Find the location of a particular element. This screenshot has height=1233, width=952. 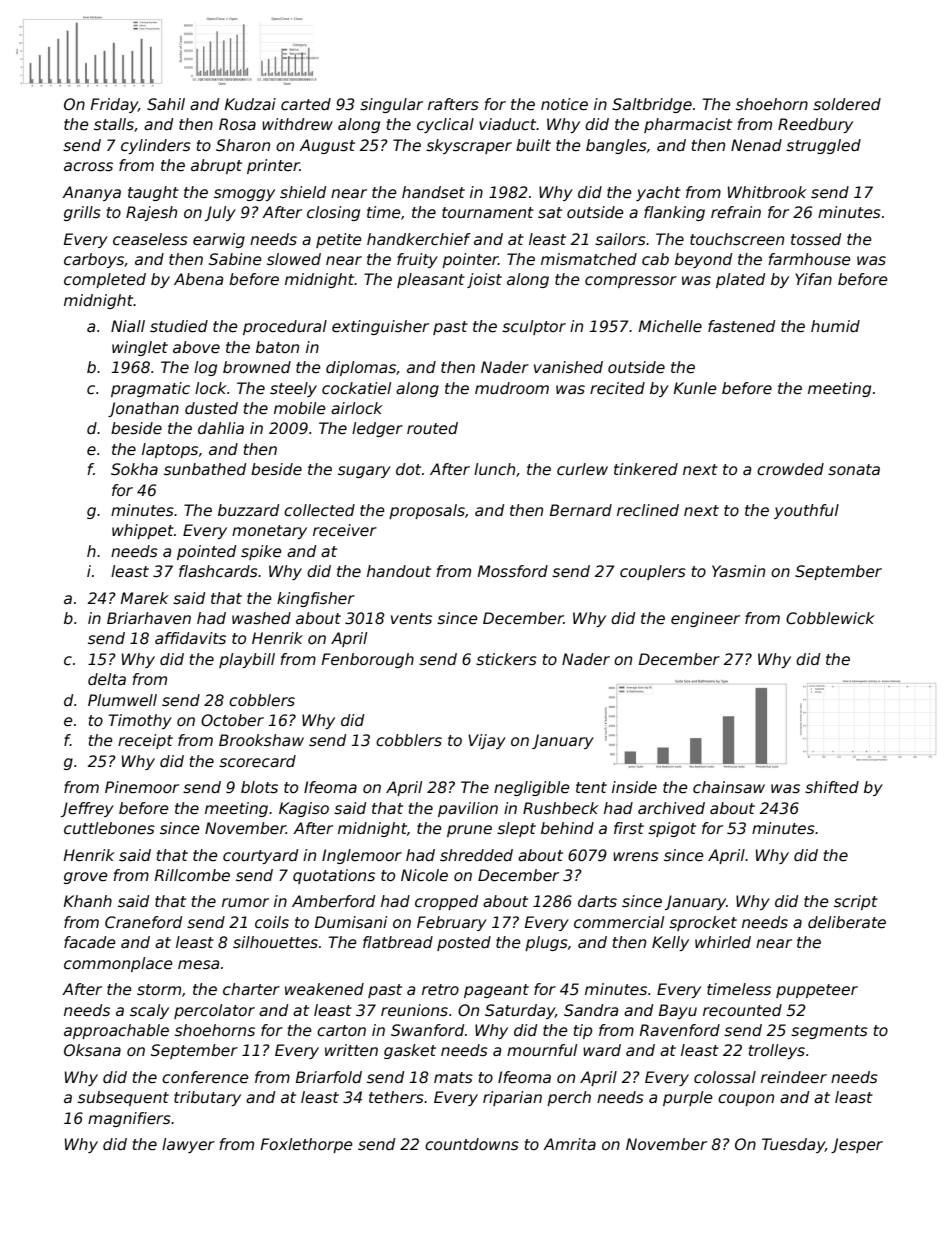

reclined is located at coordinates (648, 510).
